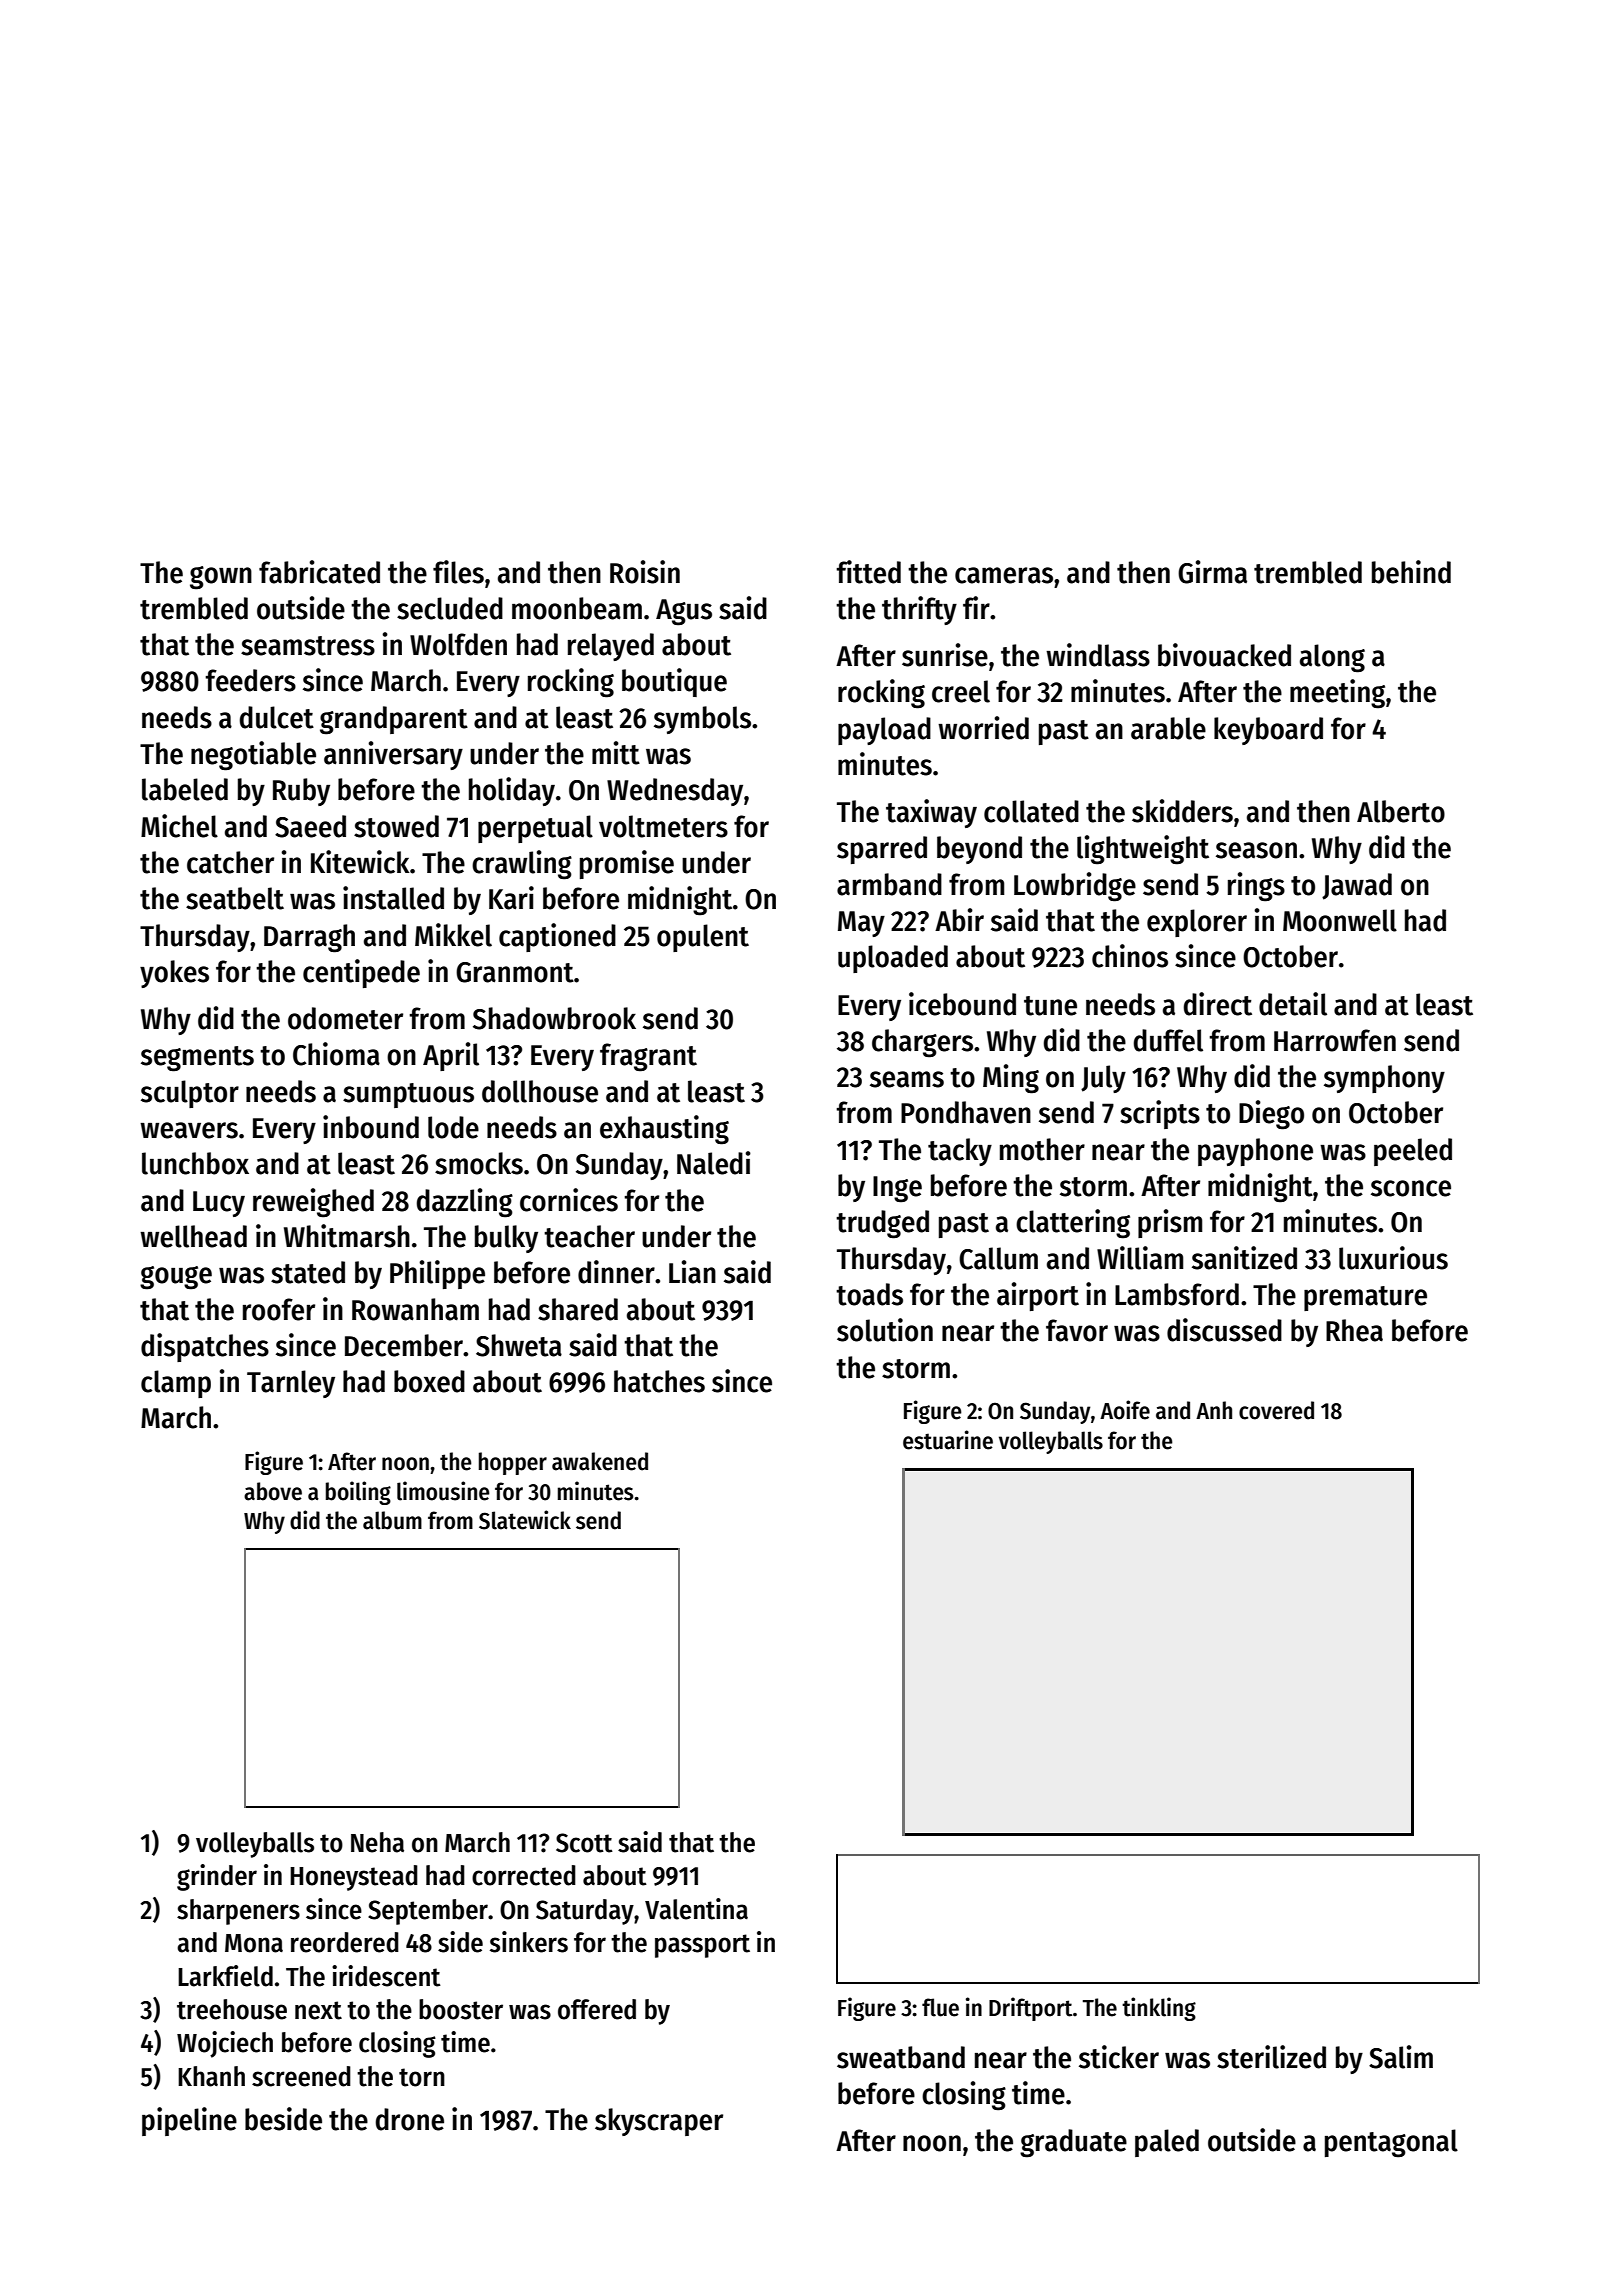 This screenshot has height=2292, width=1620. What do you see at coordinates (461, 2009) in the screenshot?
I see `booster` at bounding box center [461, 2009].
